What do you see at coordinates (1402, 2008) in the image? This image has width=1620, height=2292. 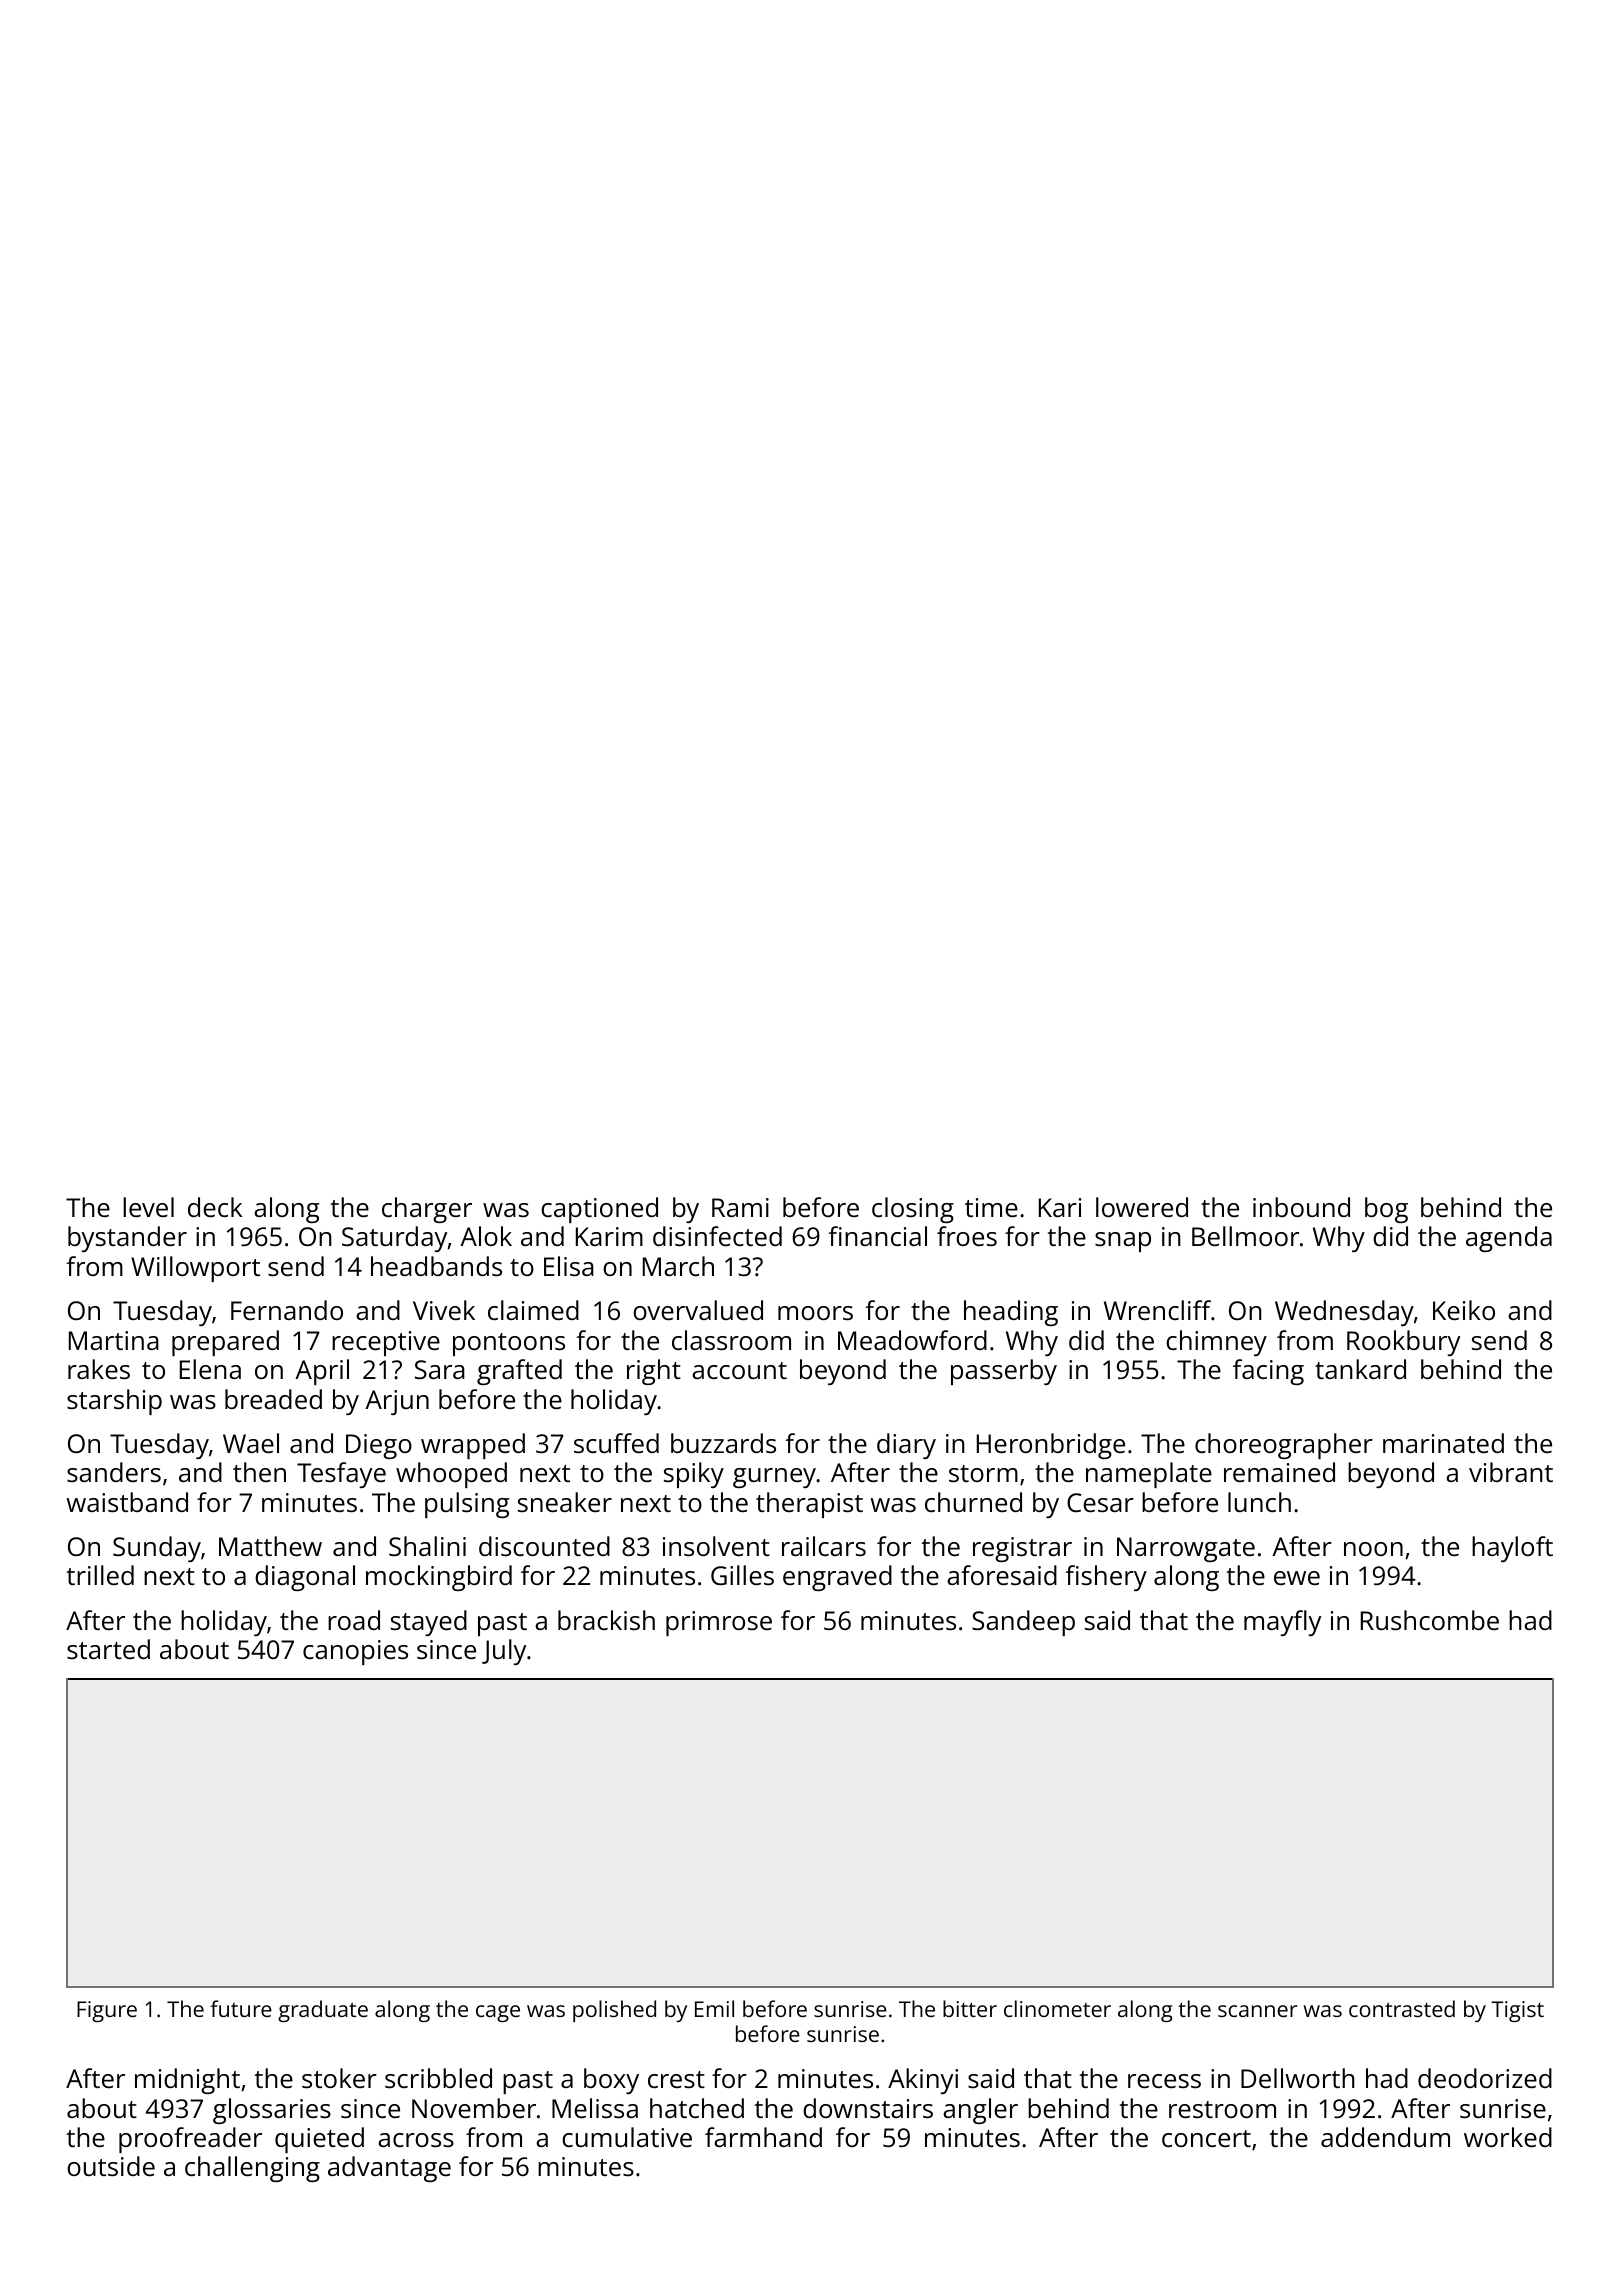 I see `contrasted` at bounding box center [1402, 2008].
